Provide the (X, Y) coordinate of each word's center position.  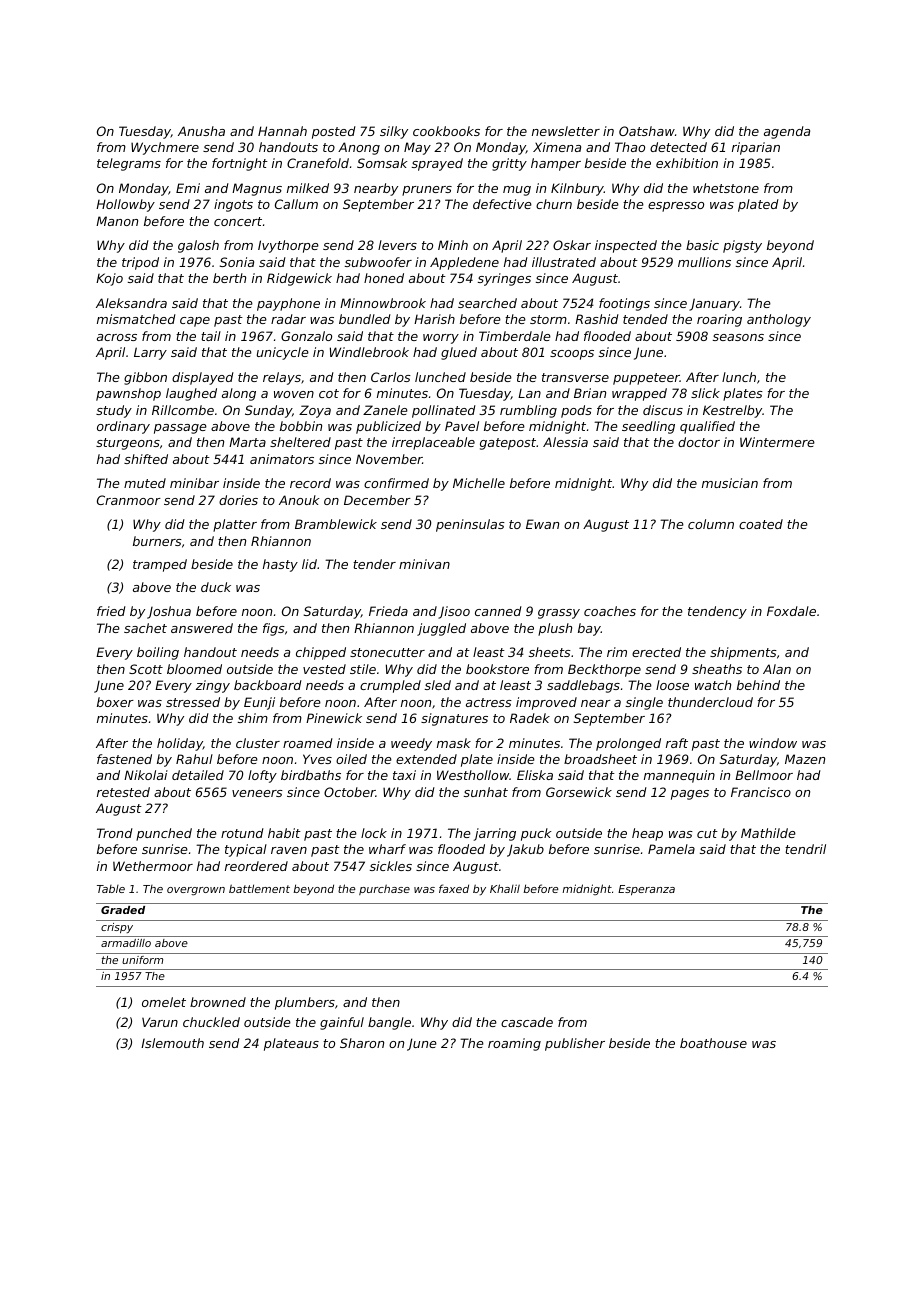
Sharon (362, 1043)
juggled (441, 629)
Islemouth (172, 1043)
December (377, 500)
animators (282, 459)
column (711, 524)
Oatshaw (647, 131)
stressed (193, 702)
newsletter (566, 131)
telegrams (129, 164)
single (644, 703)
